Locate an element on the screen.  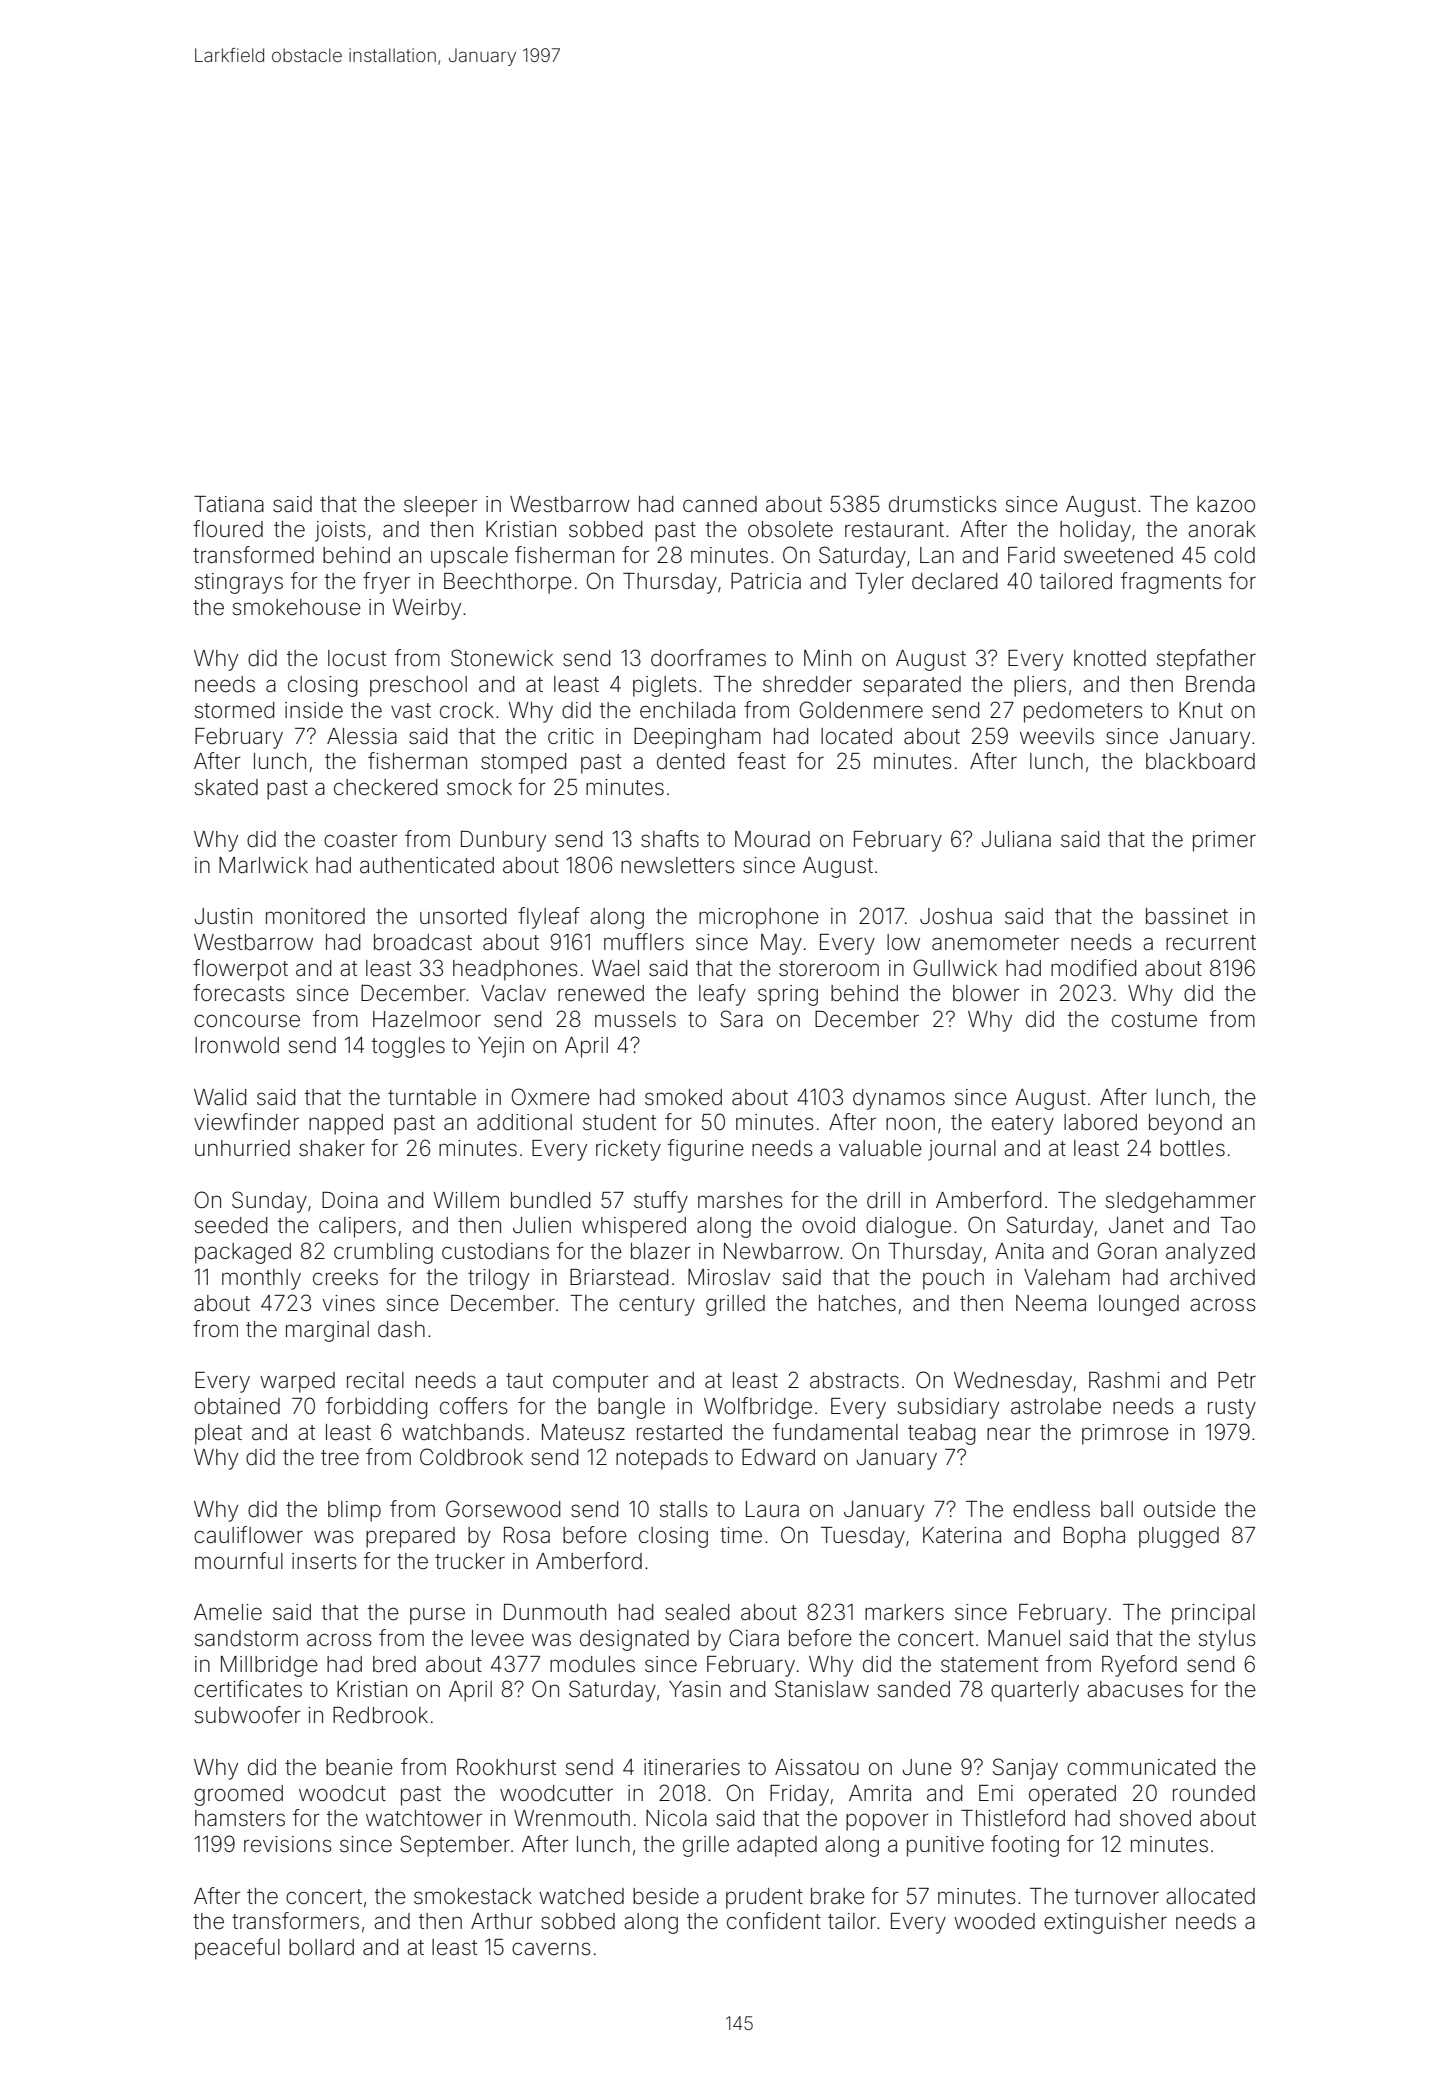
hamsters is located at coordinates (240, 1818).
